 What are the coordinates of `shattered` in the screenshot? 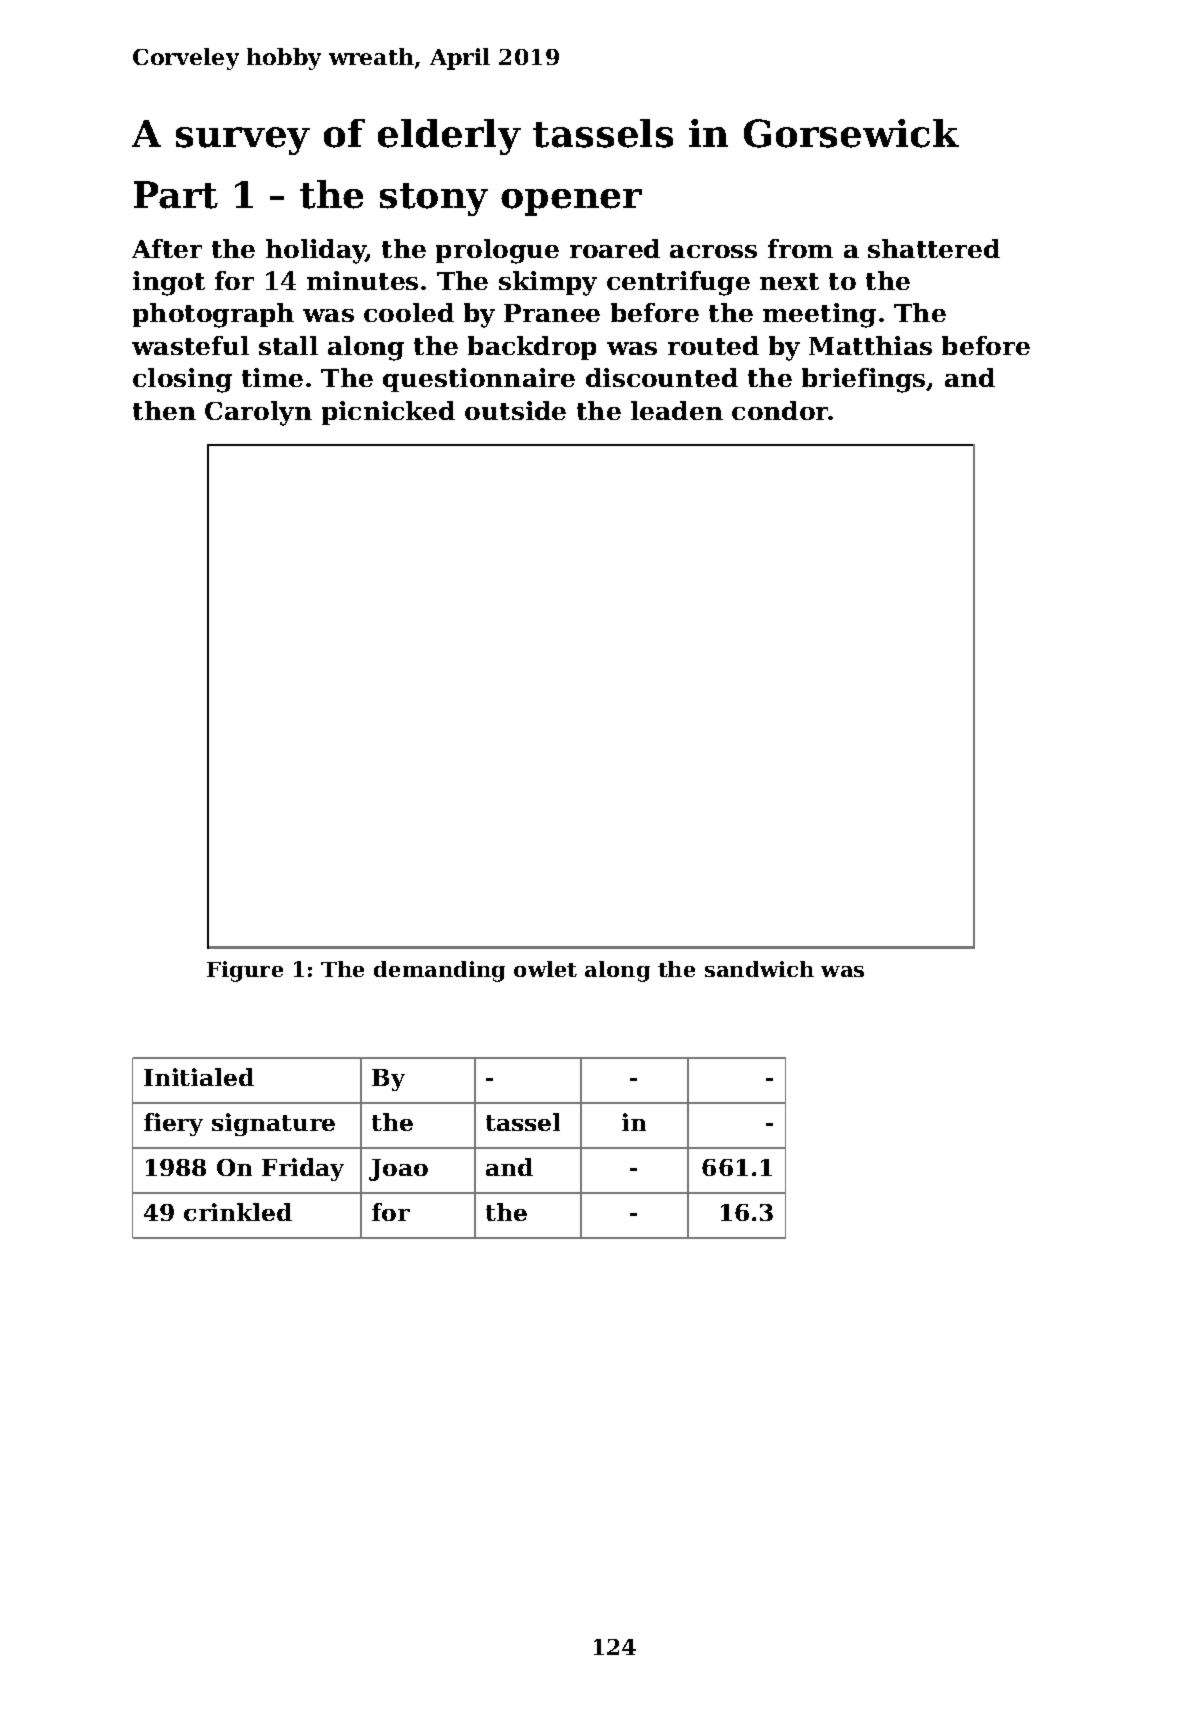 It's located at (934, 248).
